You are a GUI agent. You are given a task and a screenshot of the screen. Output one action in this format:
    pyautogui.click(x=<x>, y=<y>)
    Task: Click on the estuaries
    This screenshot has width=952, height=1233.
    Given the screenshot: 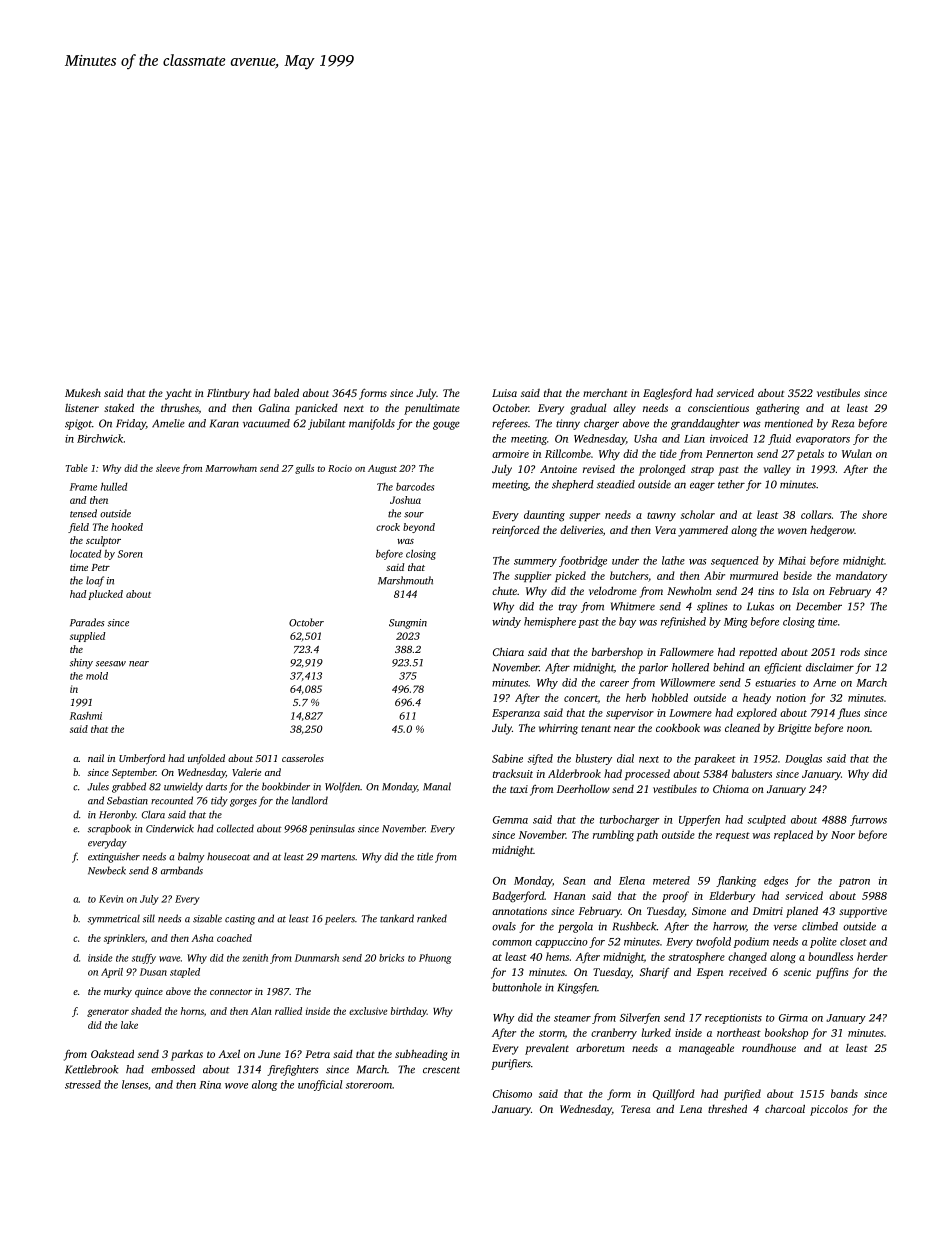 What is the action you would take?
    pyautogui.click(x=775, y=683)
